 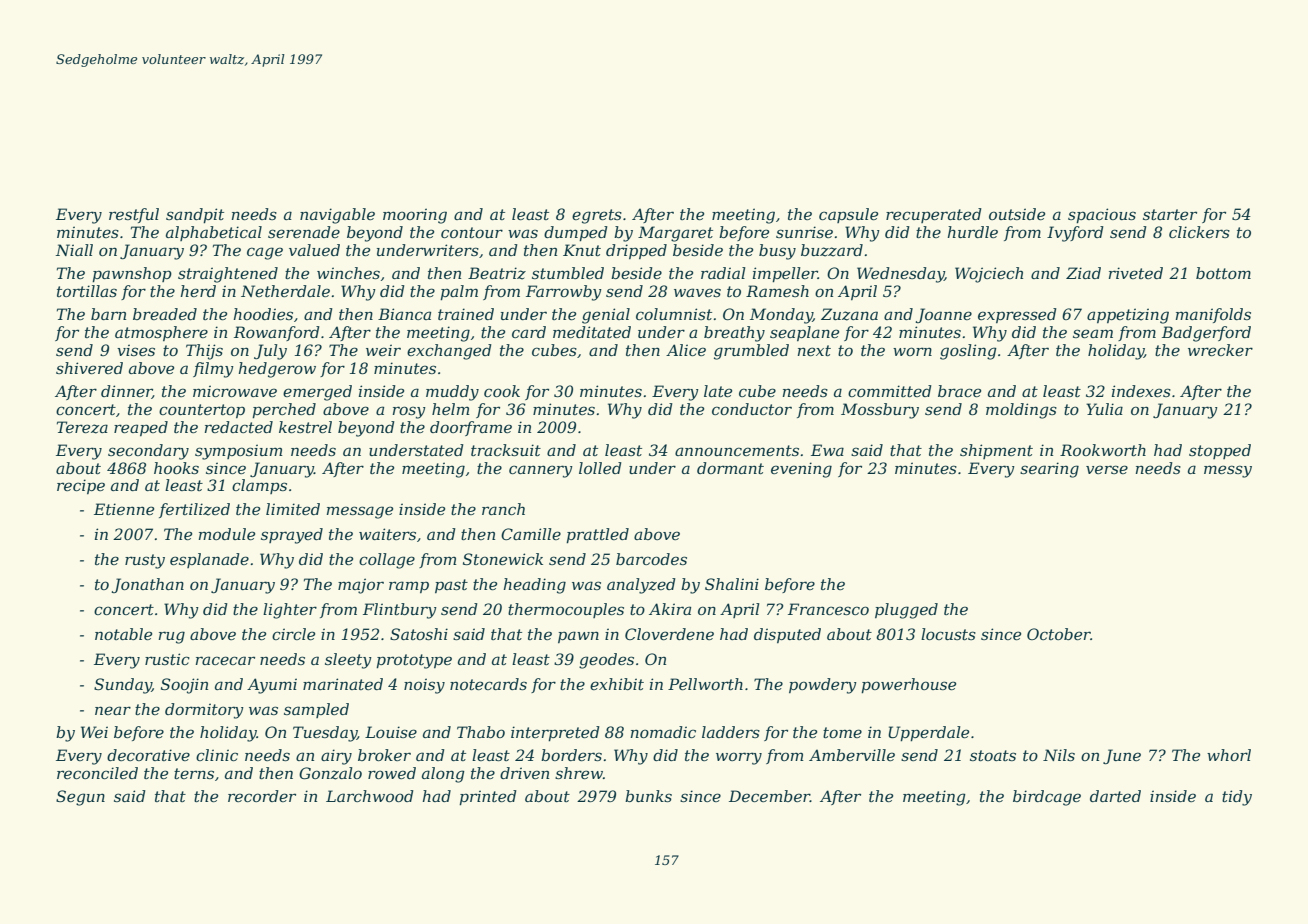 I want to click on Segun, so click(x=80, y=798).
